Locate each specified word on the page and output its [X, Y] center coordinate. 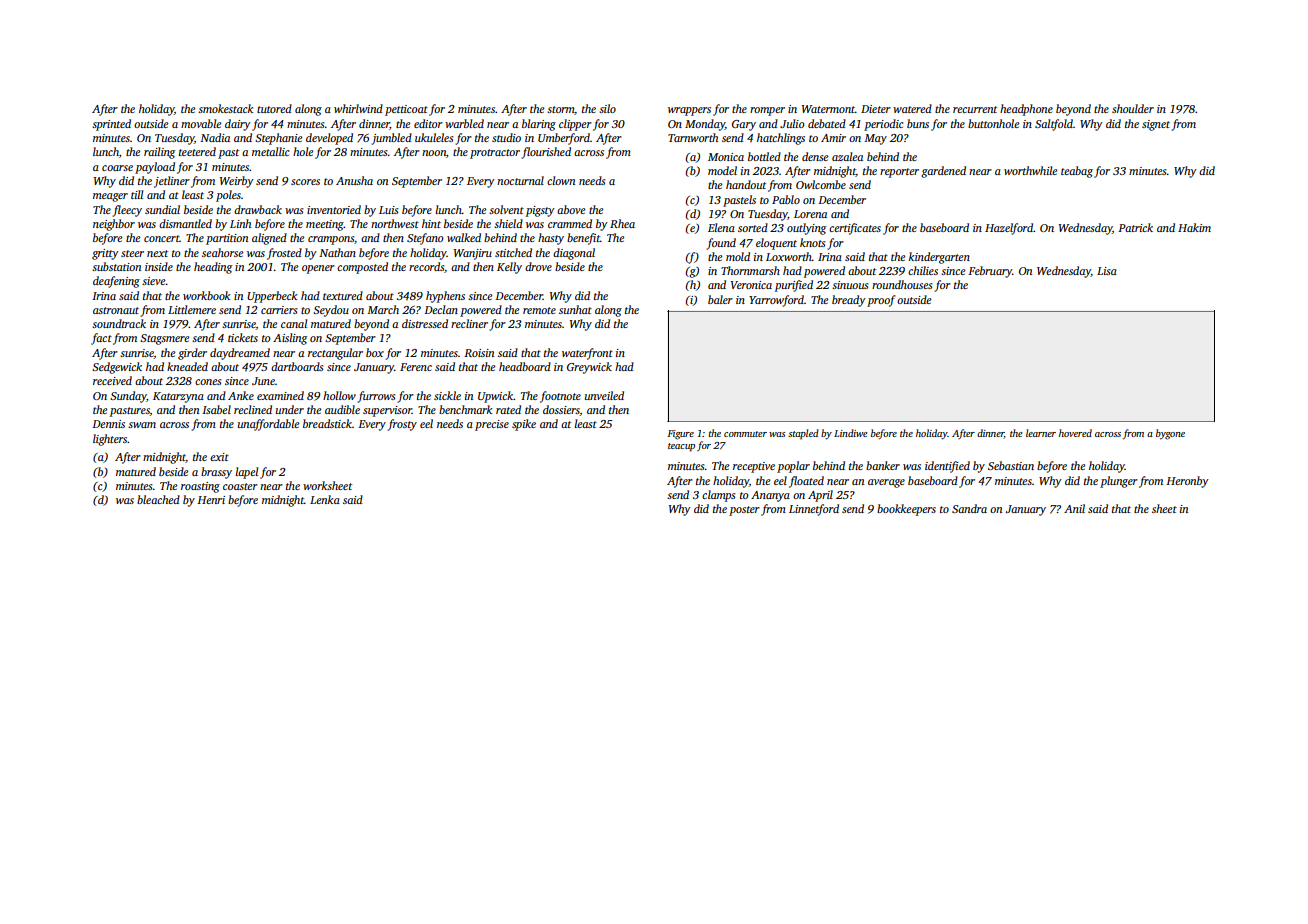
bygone [1170, 434]
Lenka [325, 499]
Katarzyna [178, 397]
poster [744, 511]
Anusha [354, 180]
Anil [1074, 508]
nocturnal [520, 180]
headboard [525, 366]
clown [561, 180]
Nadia [215, 137]
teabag [1077, 172]
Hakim [1194, 227]
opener [318, 269]
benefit [583, 239]
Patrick [1135, 227]
